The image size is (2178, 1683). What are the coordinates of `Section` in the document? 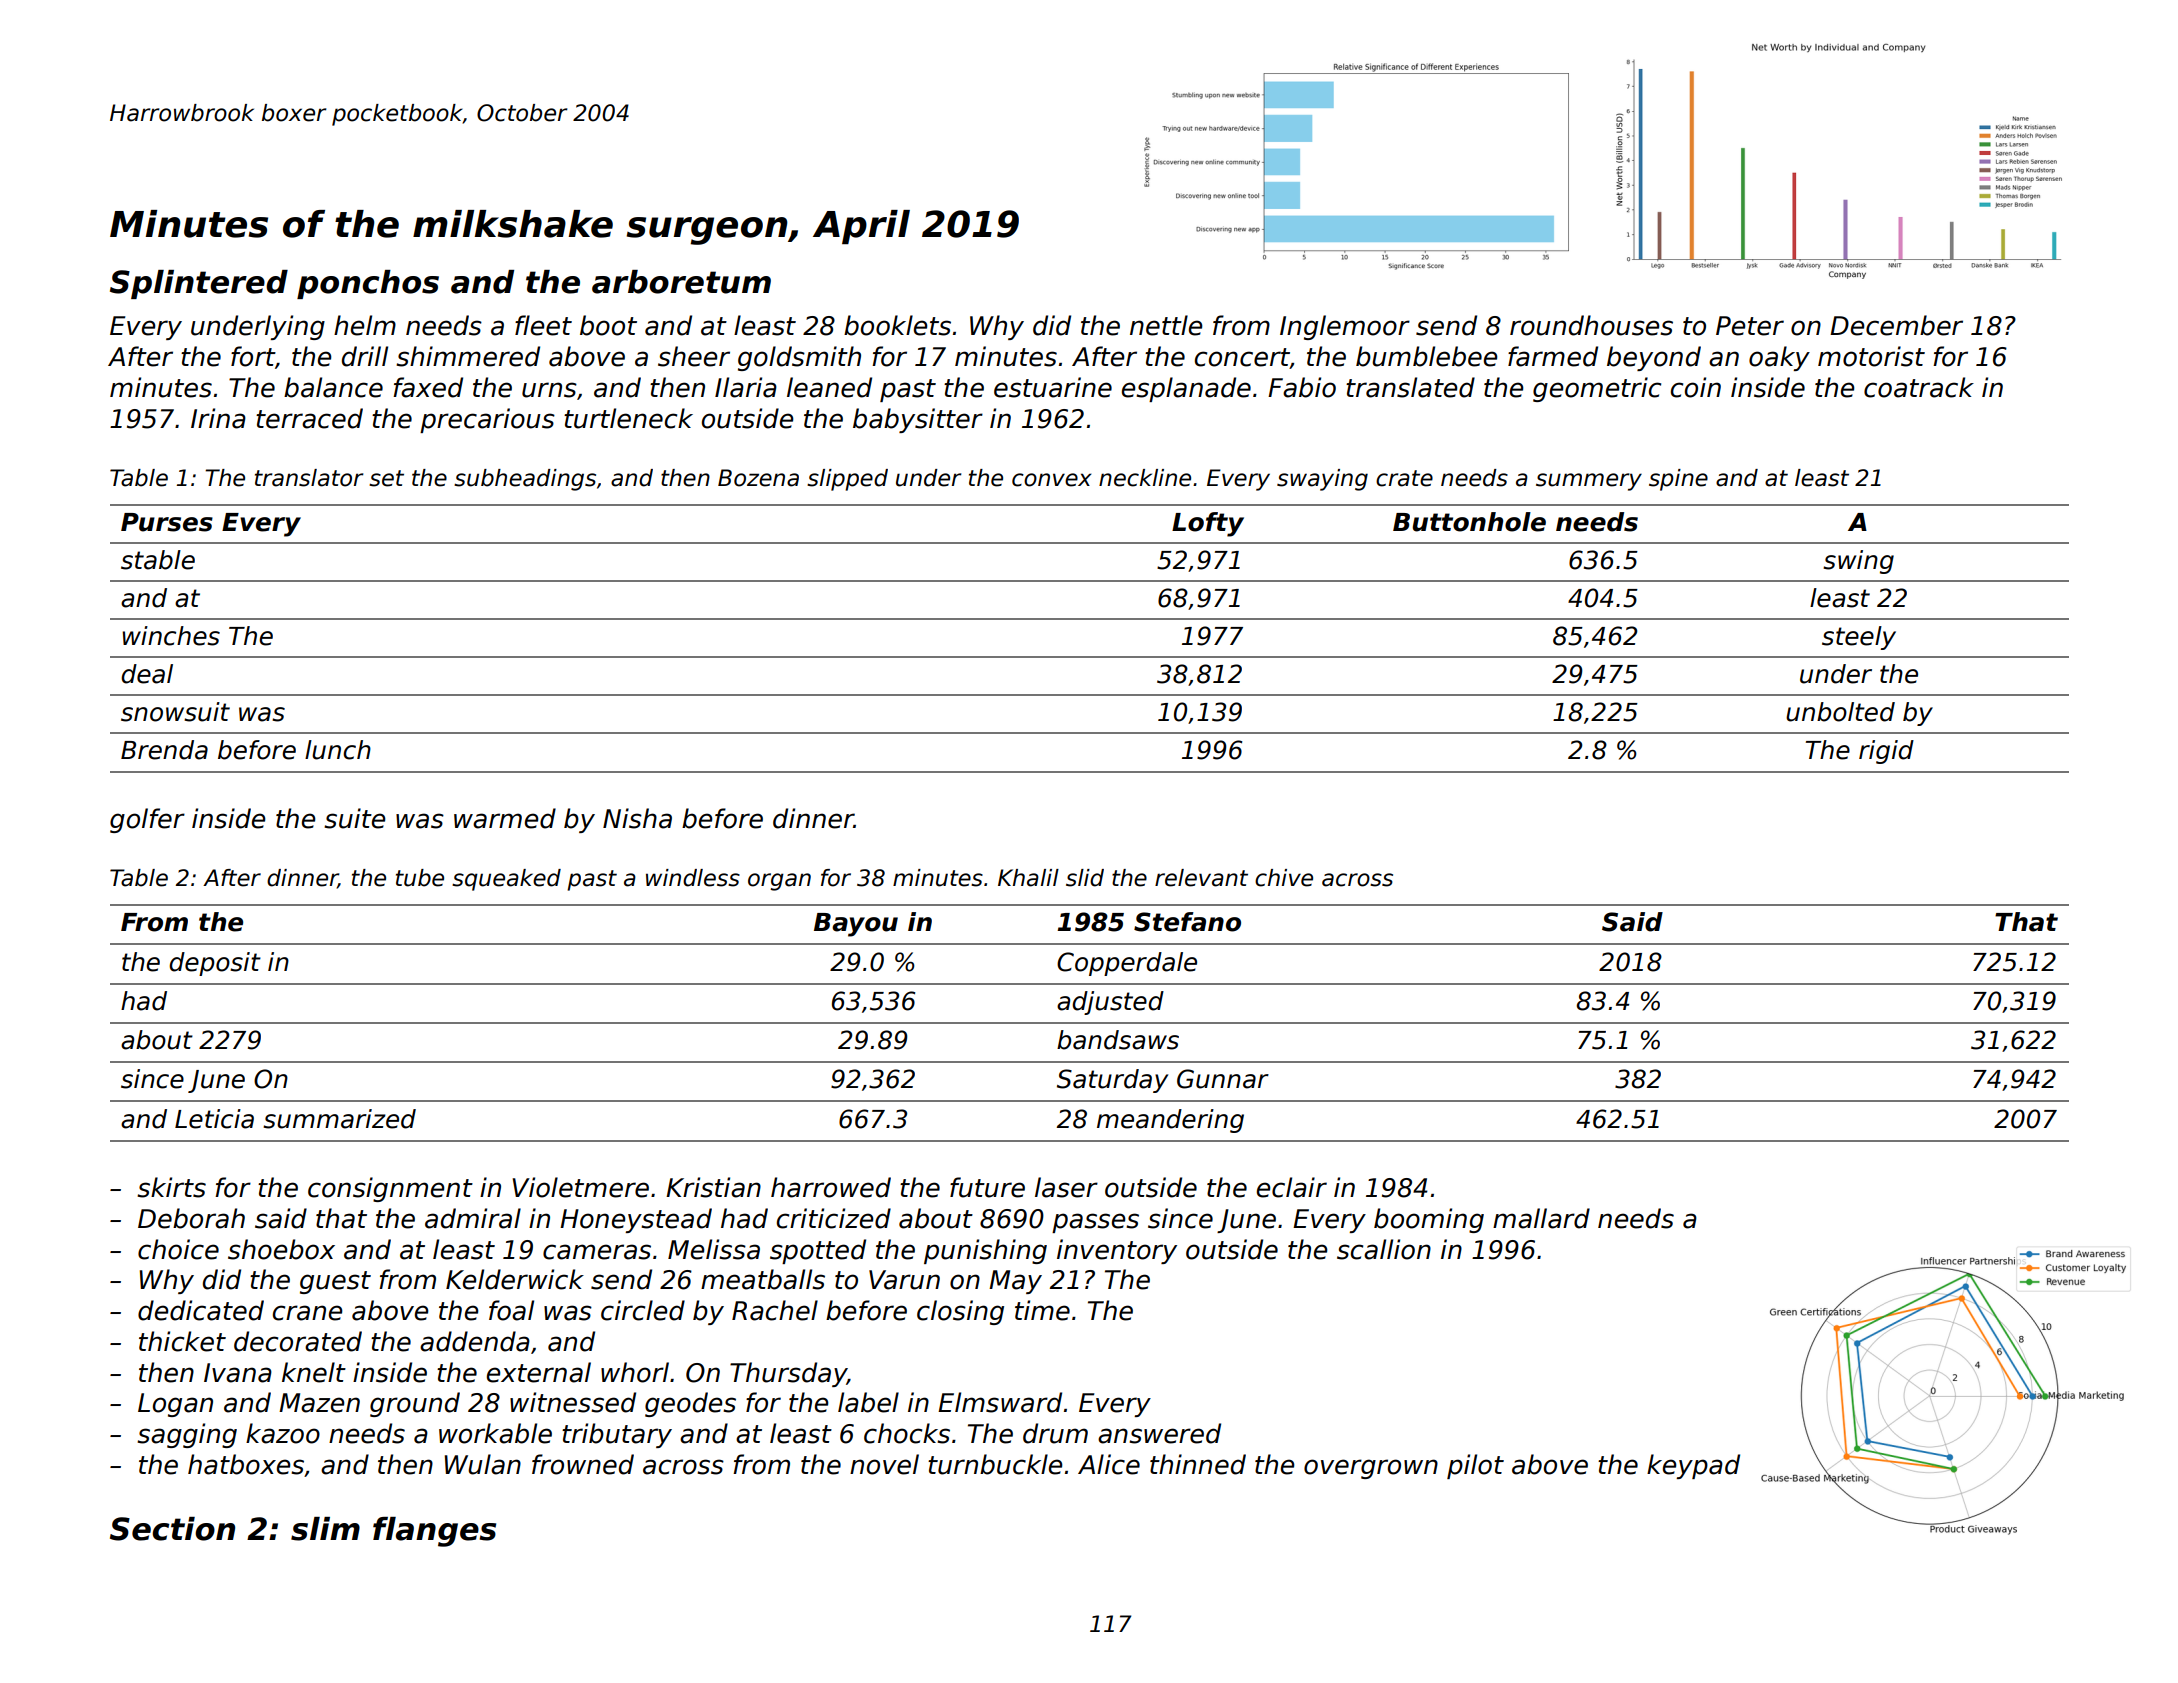 It's located at (172, 1529).
